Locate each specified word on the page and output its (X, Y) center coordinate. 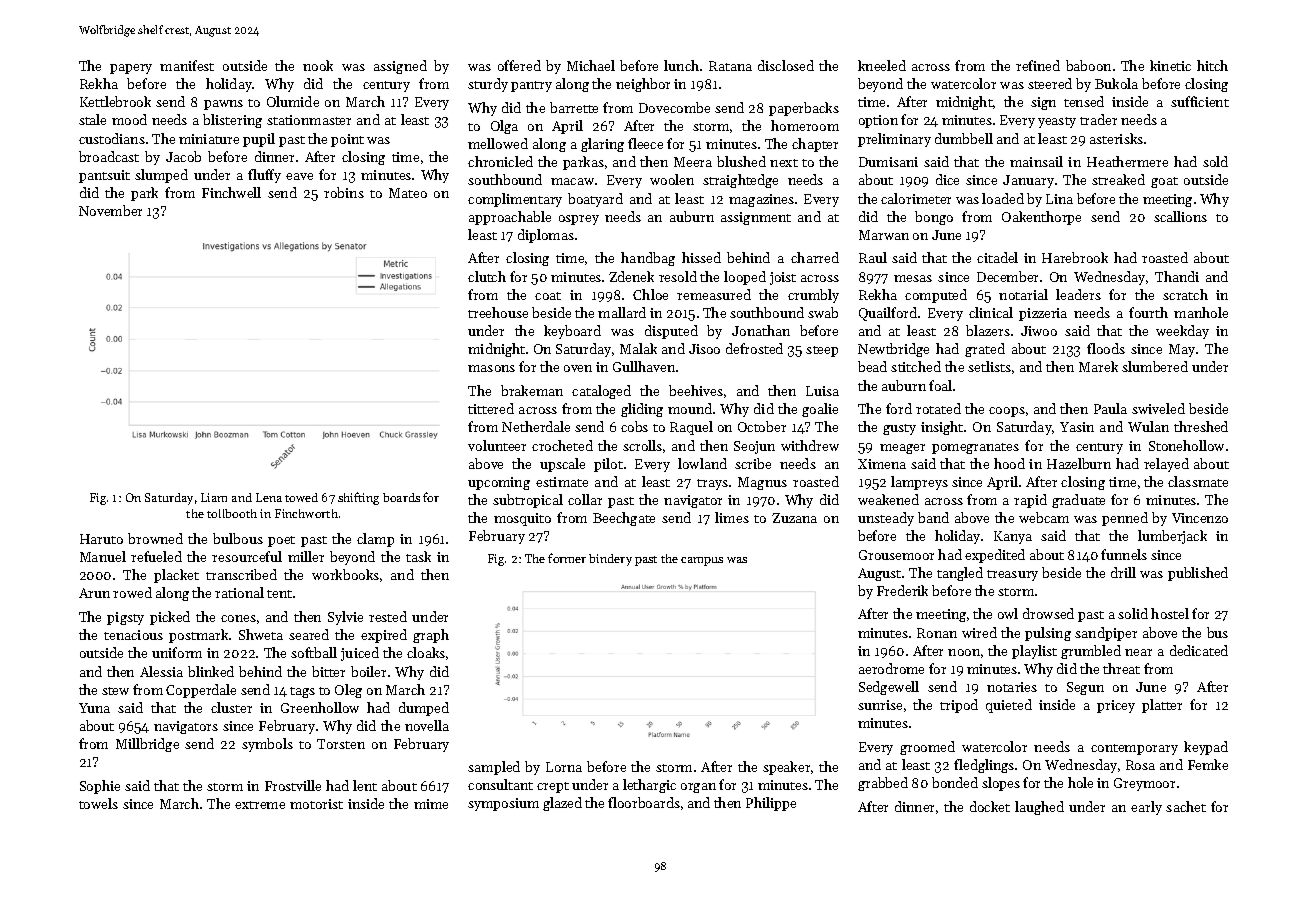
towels (98, 803)
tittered (491, 408)
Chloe (650, 294)
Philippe (771, 804)
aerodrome (891, 668)
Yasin (1077, 427)
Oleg (348, 691)
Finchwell (231, 192)
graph (431, 636)
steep (822, 351)
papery (131, 69)
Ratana (730, 66)
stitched (916, 366)
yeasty (1057, 122)
